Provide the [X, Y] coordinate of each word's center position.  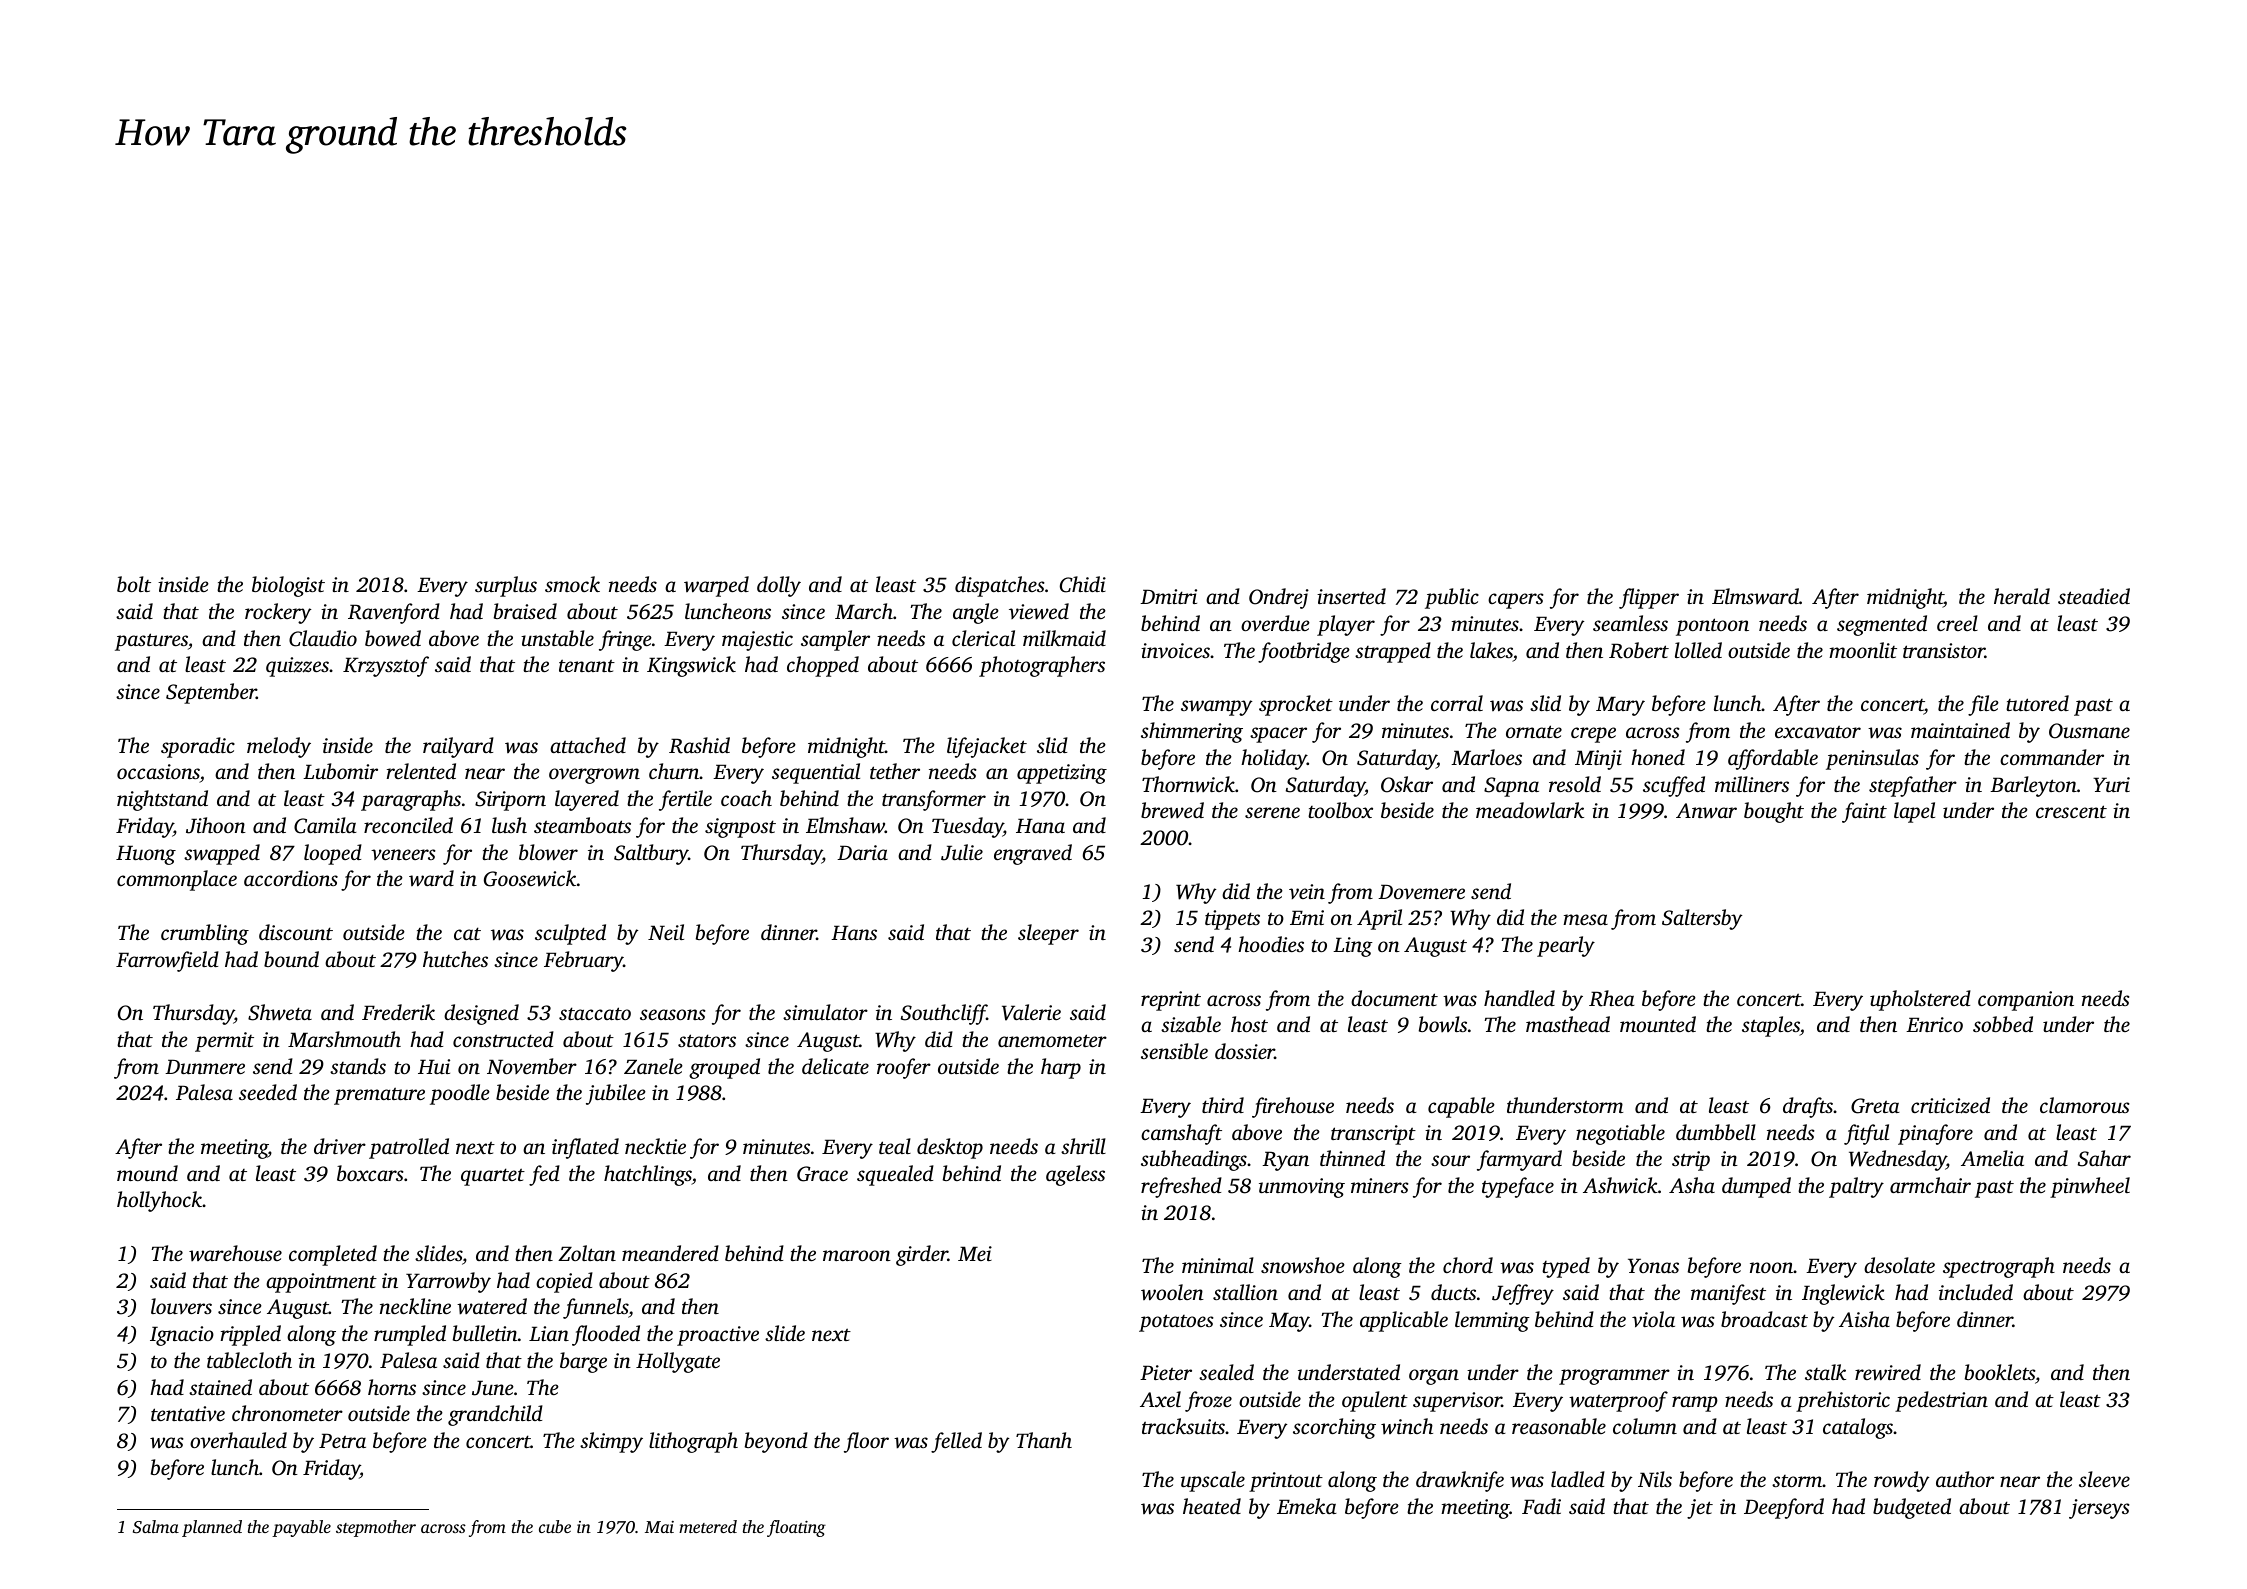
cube [555, 1526]
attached [588, 745]
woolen [1172, 1292]
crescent [2071, 811]
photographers [1042, 666]
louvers [181, 1306]
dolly [779, 586]
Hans [854, 932]
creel [1957, 623]
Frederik [398, 1012]
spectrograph [1999, 1267]
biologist [288, 586]
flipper [1649, 598]
